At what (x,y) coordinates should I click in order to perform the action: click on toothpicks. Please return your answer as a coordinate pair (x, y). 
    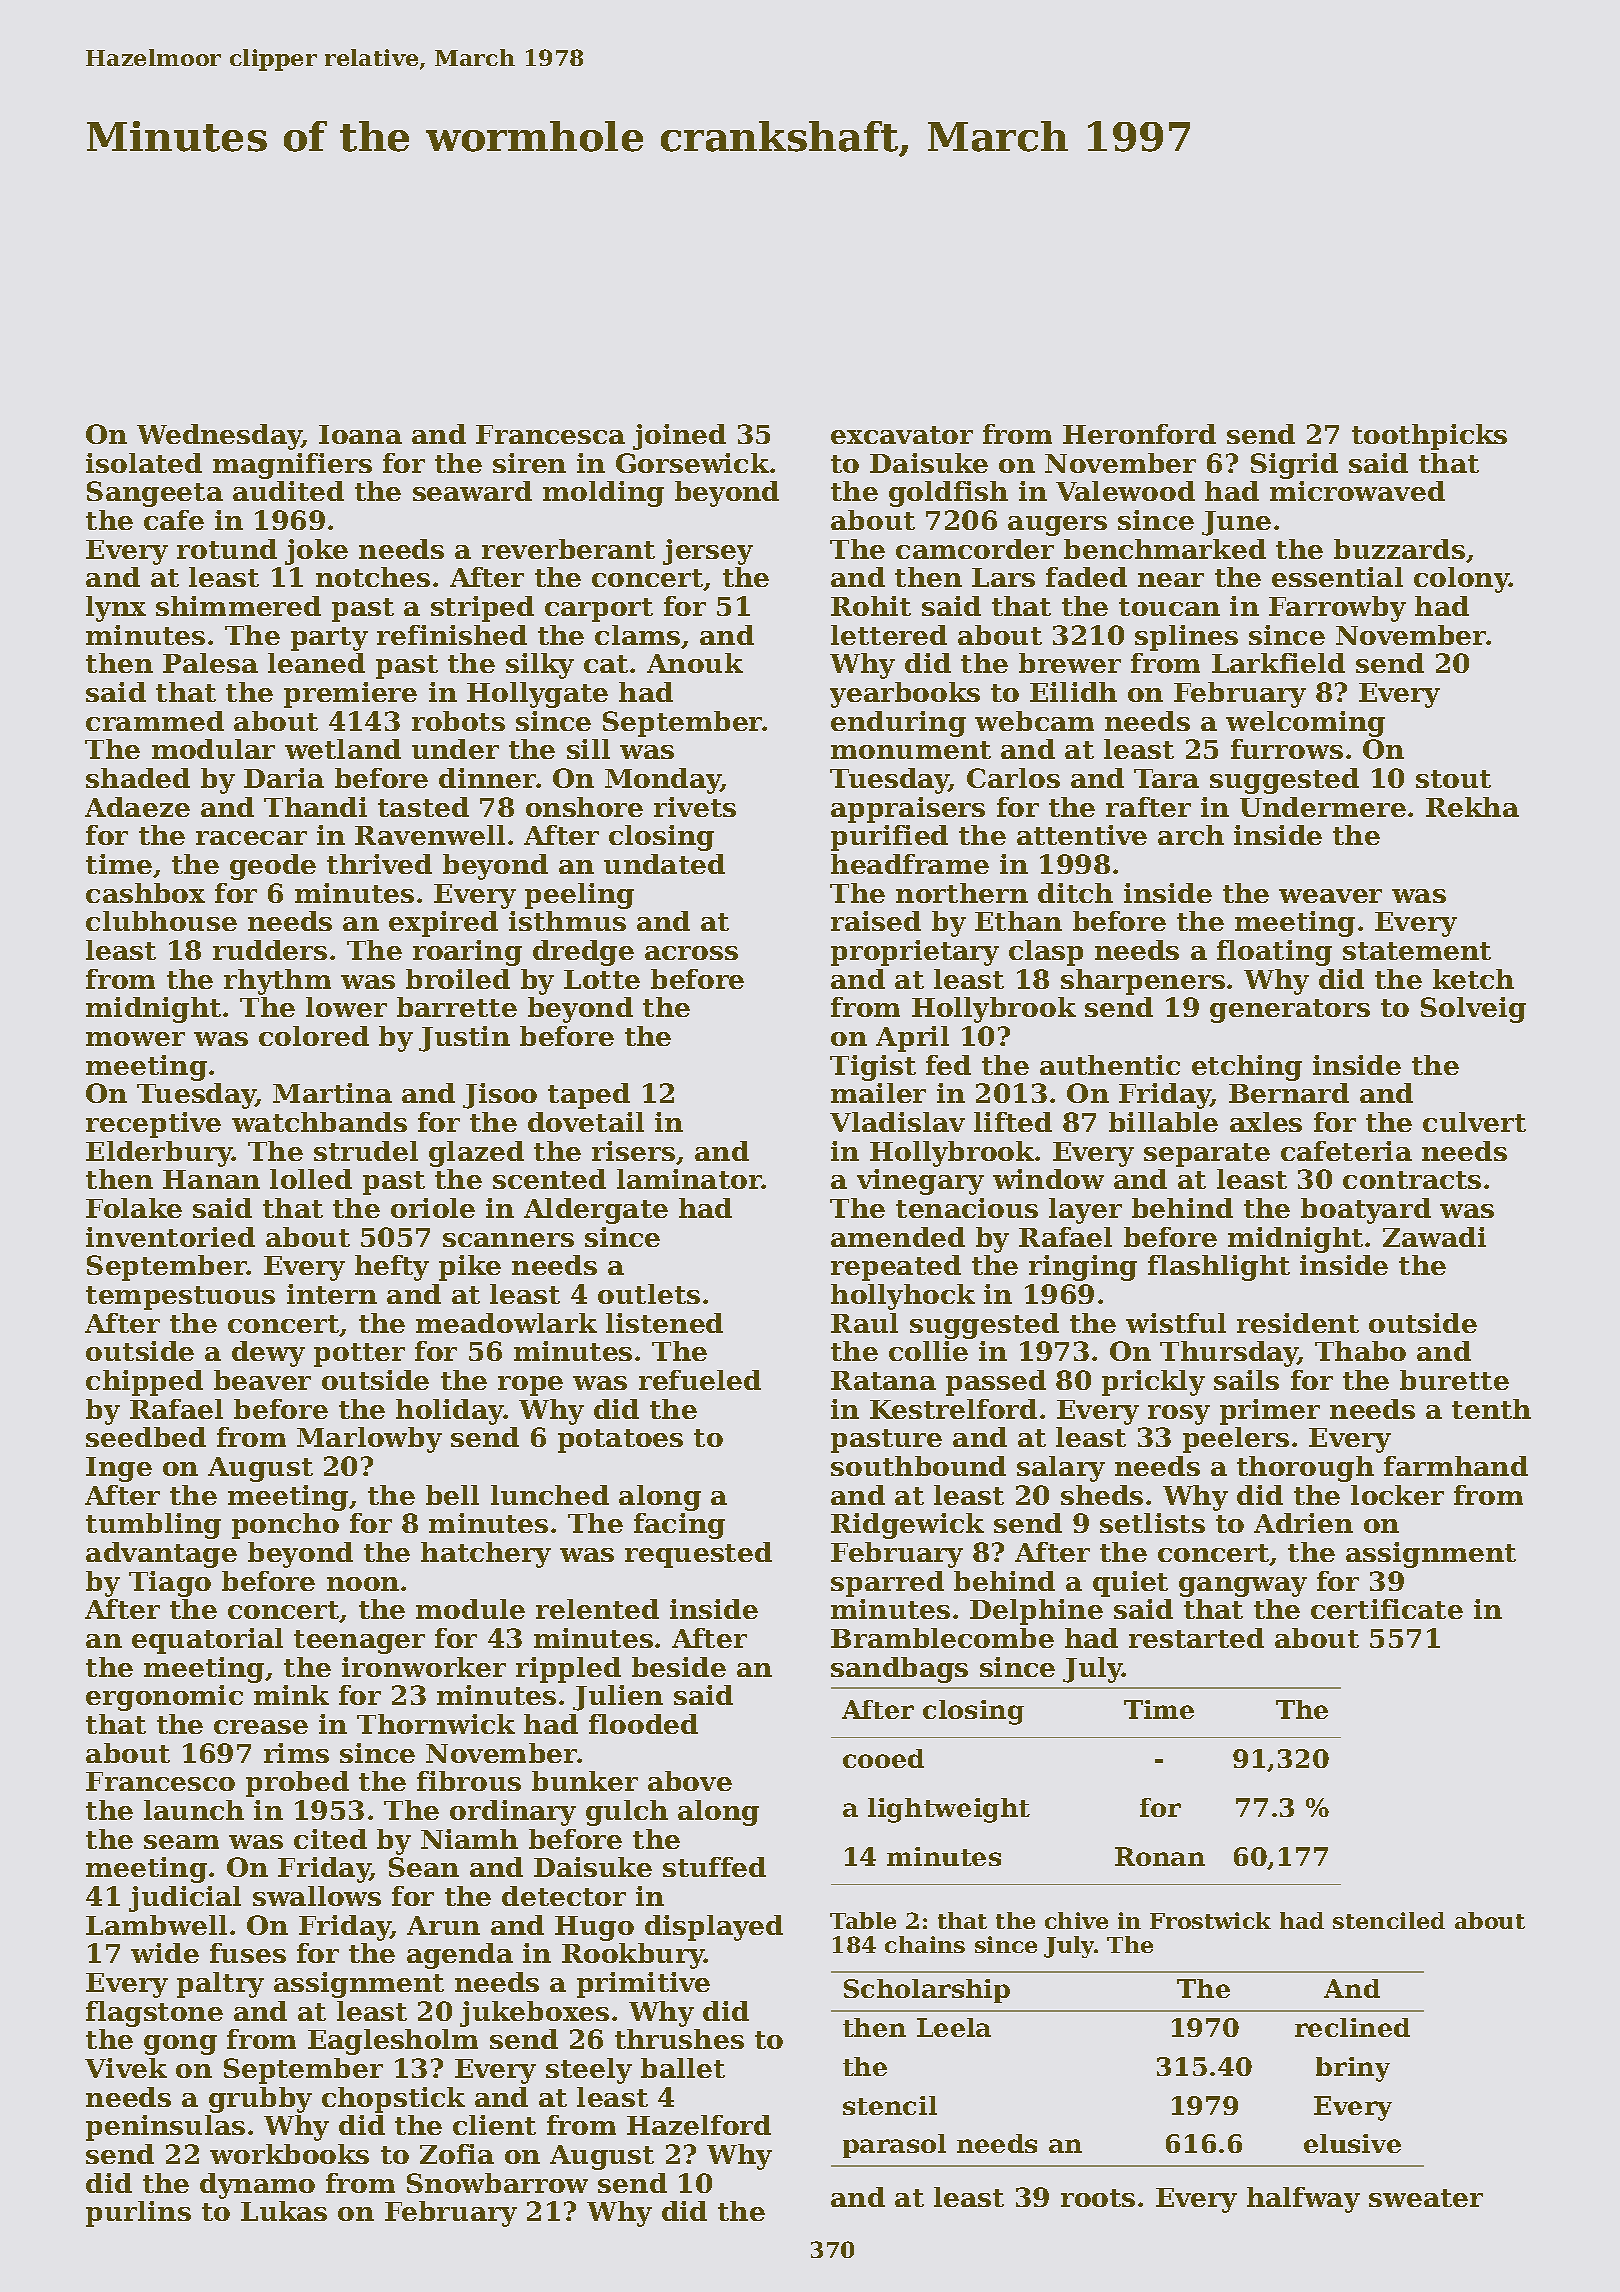
    Looking at the image, I should click on (1429, 437).
